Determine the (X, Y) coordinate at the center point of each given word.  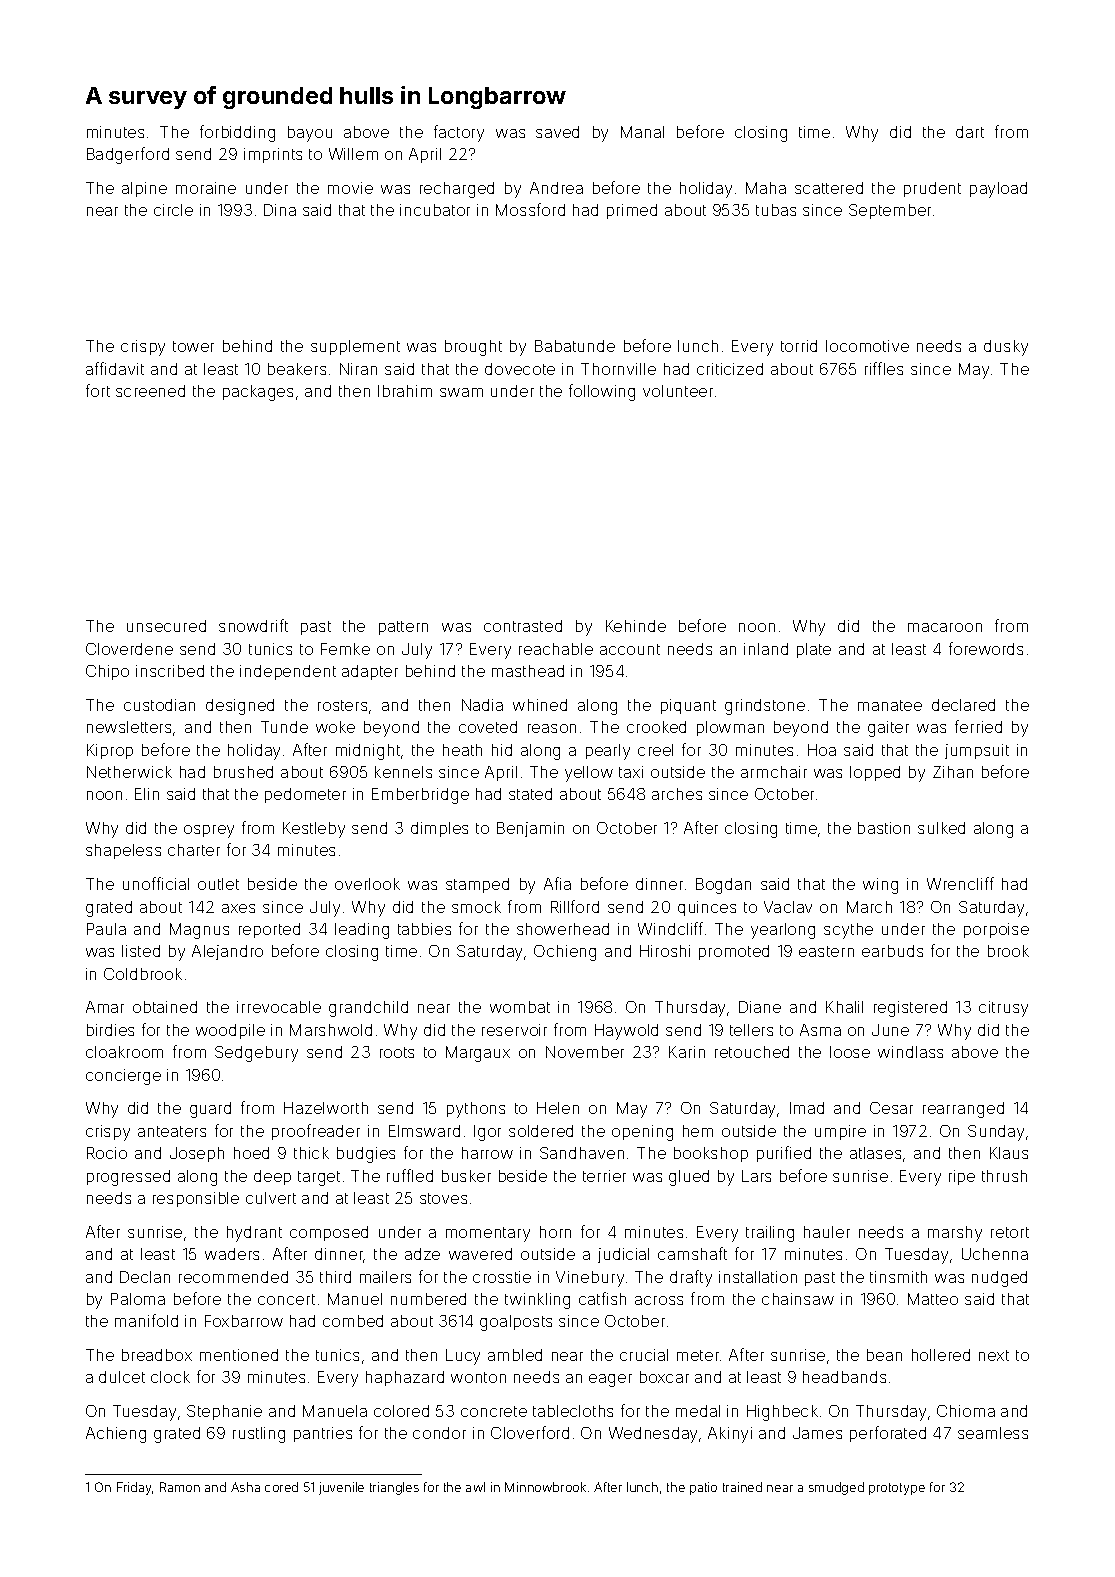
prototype (897, 1489)
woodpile (230, 1031)
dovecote (520, 369)
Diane (760, 1007)
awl (475, 1487)
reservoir (514, 1030)
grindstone (765, 707)
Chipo (107, 672)
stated (530, 794)
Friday (134, 1488)
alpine (144, 189)
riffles (884, 368)
